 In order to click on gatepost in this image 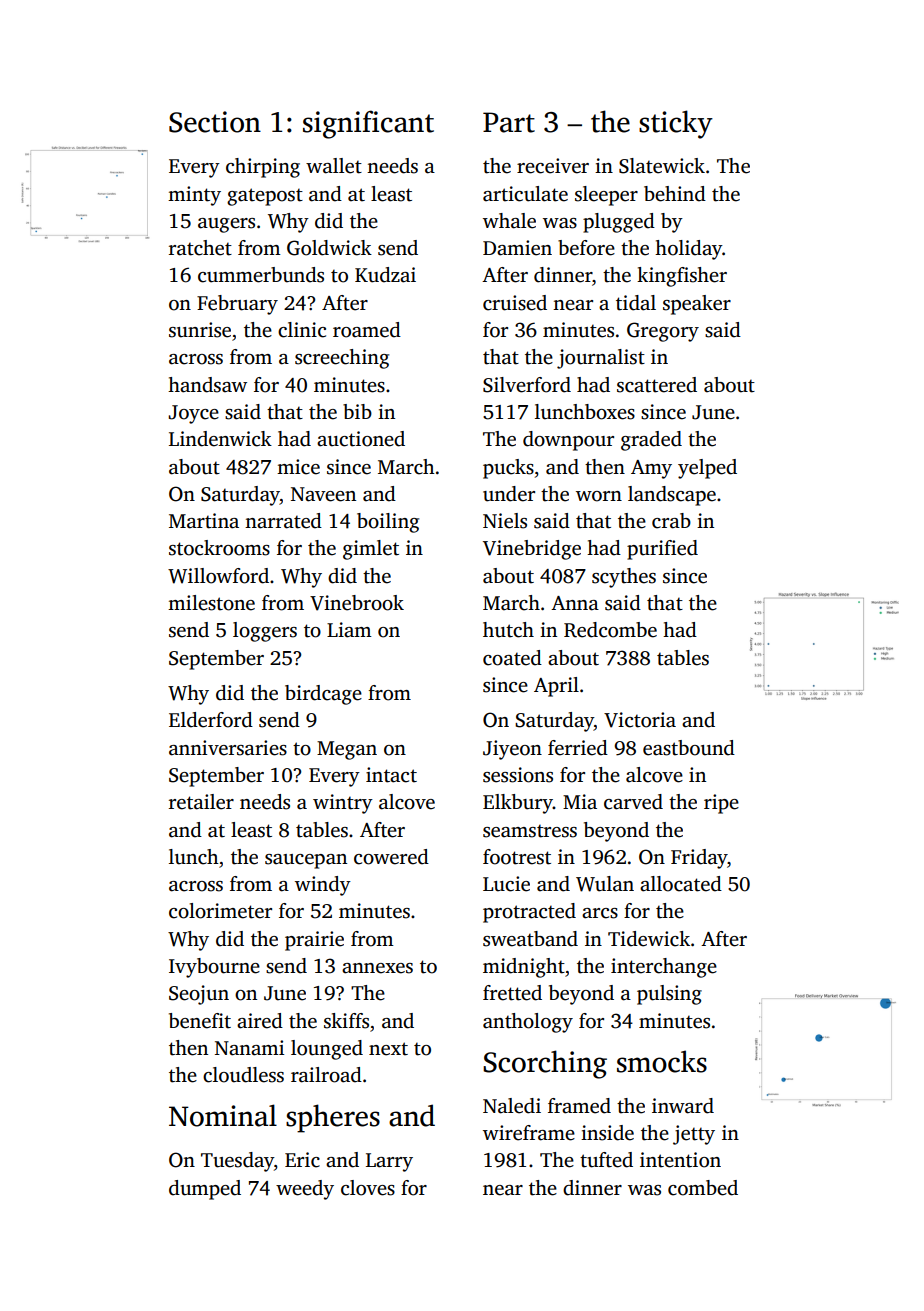, I will do `click(265, 197)`.
